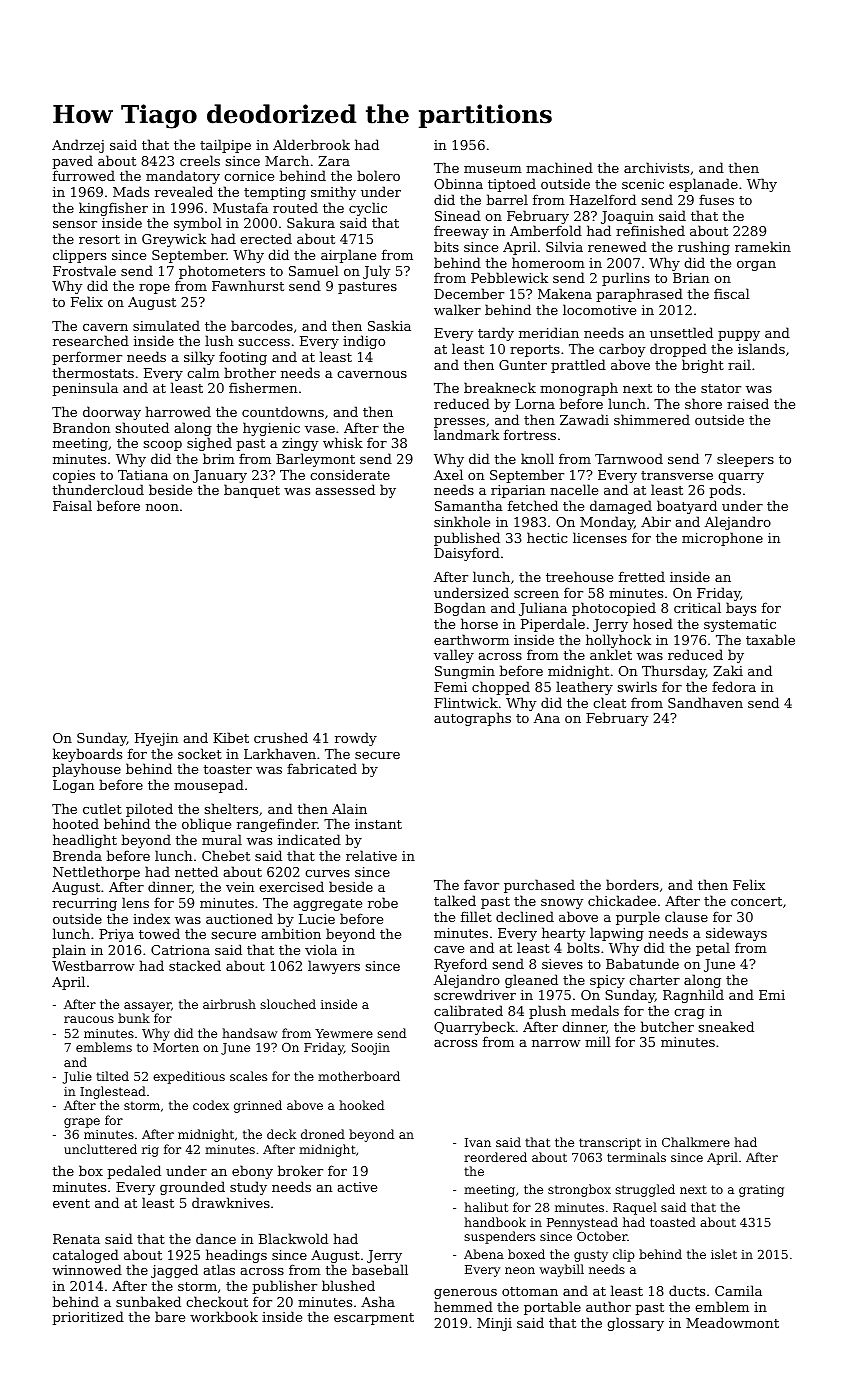 The width and height of the screenshot is (849, 1400). Describe the element at coordinates (494, 1324) in the screenshot. I see `Minji` at that location.
